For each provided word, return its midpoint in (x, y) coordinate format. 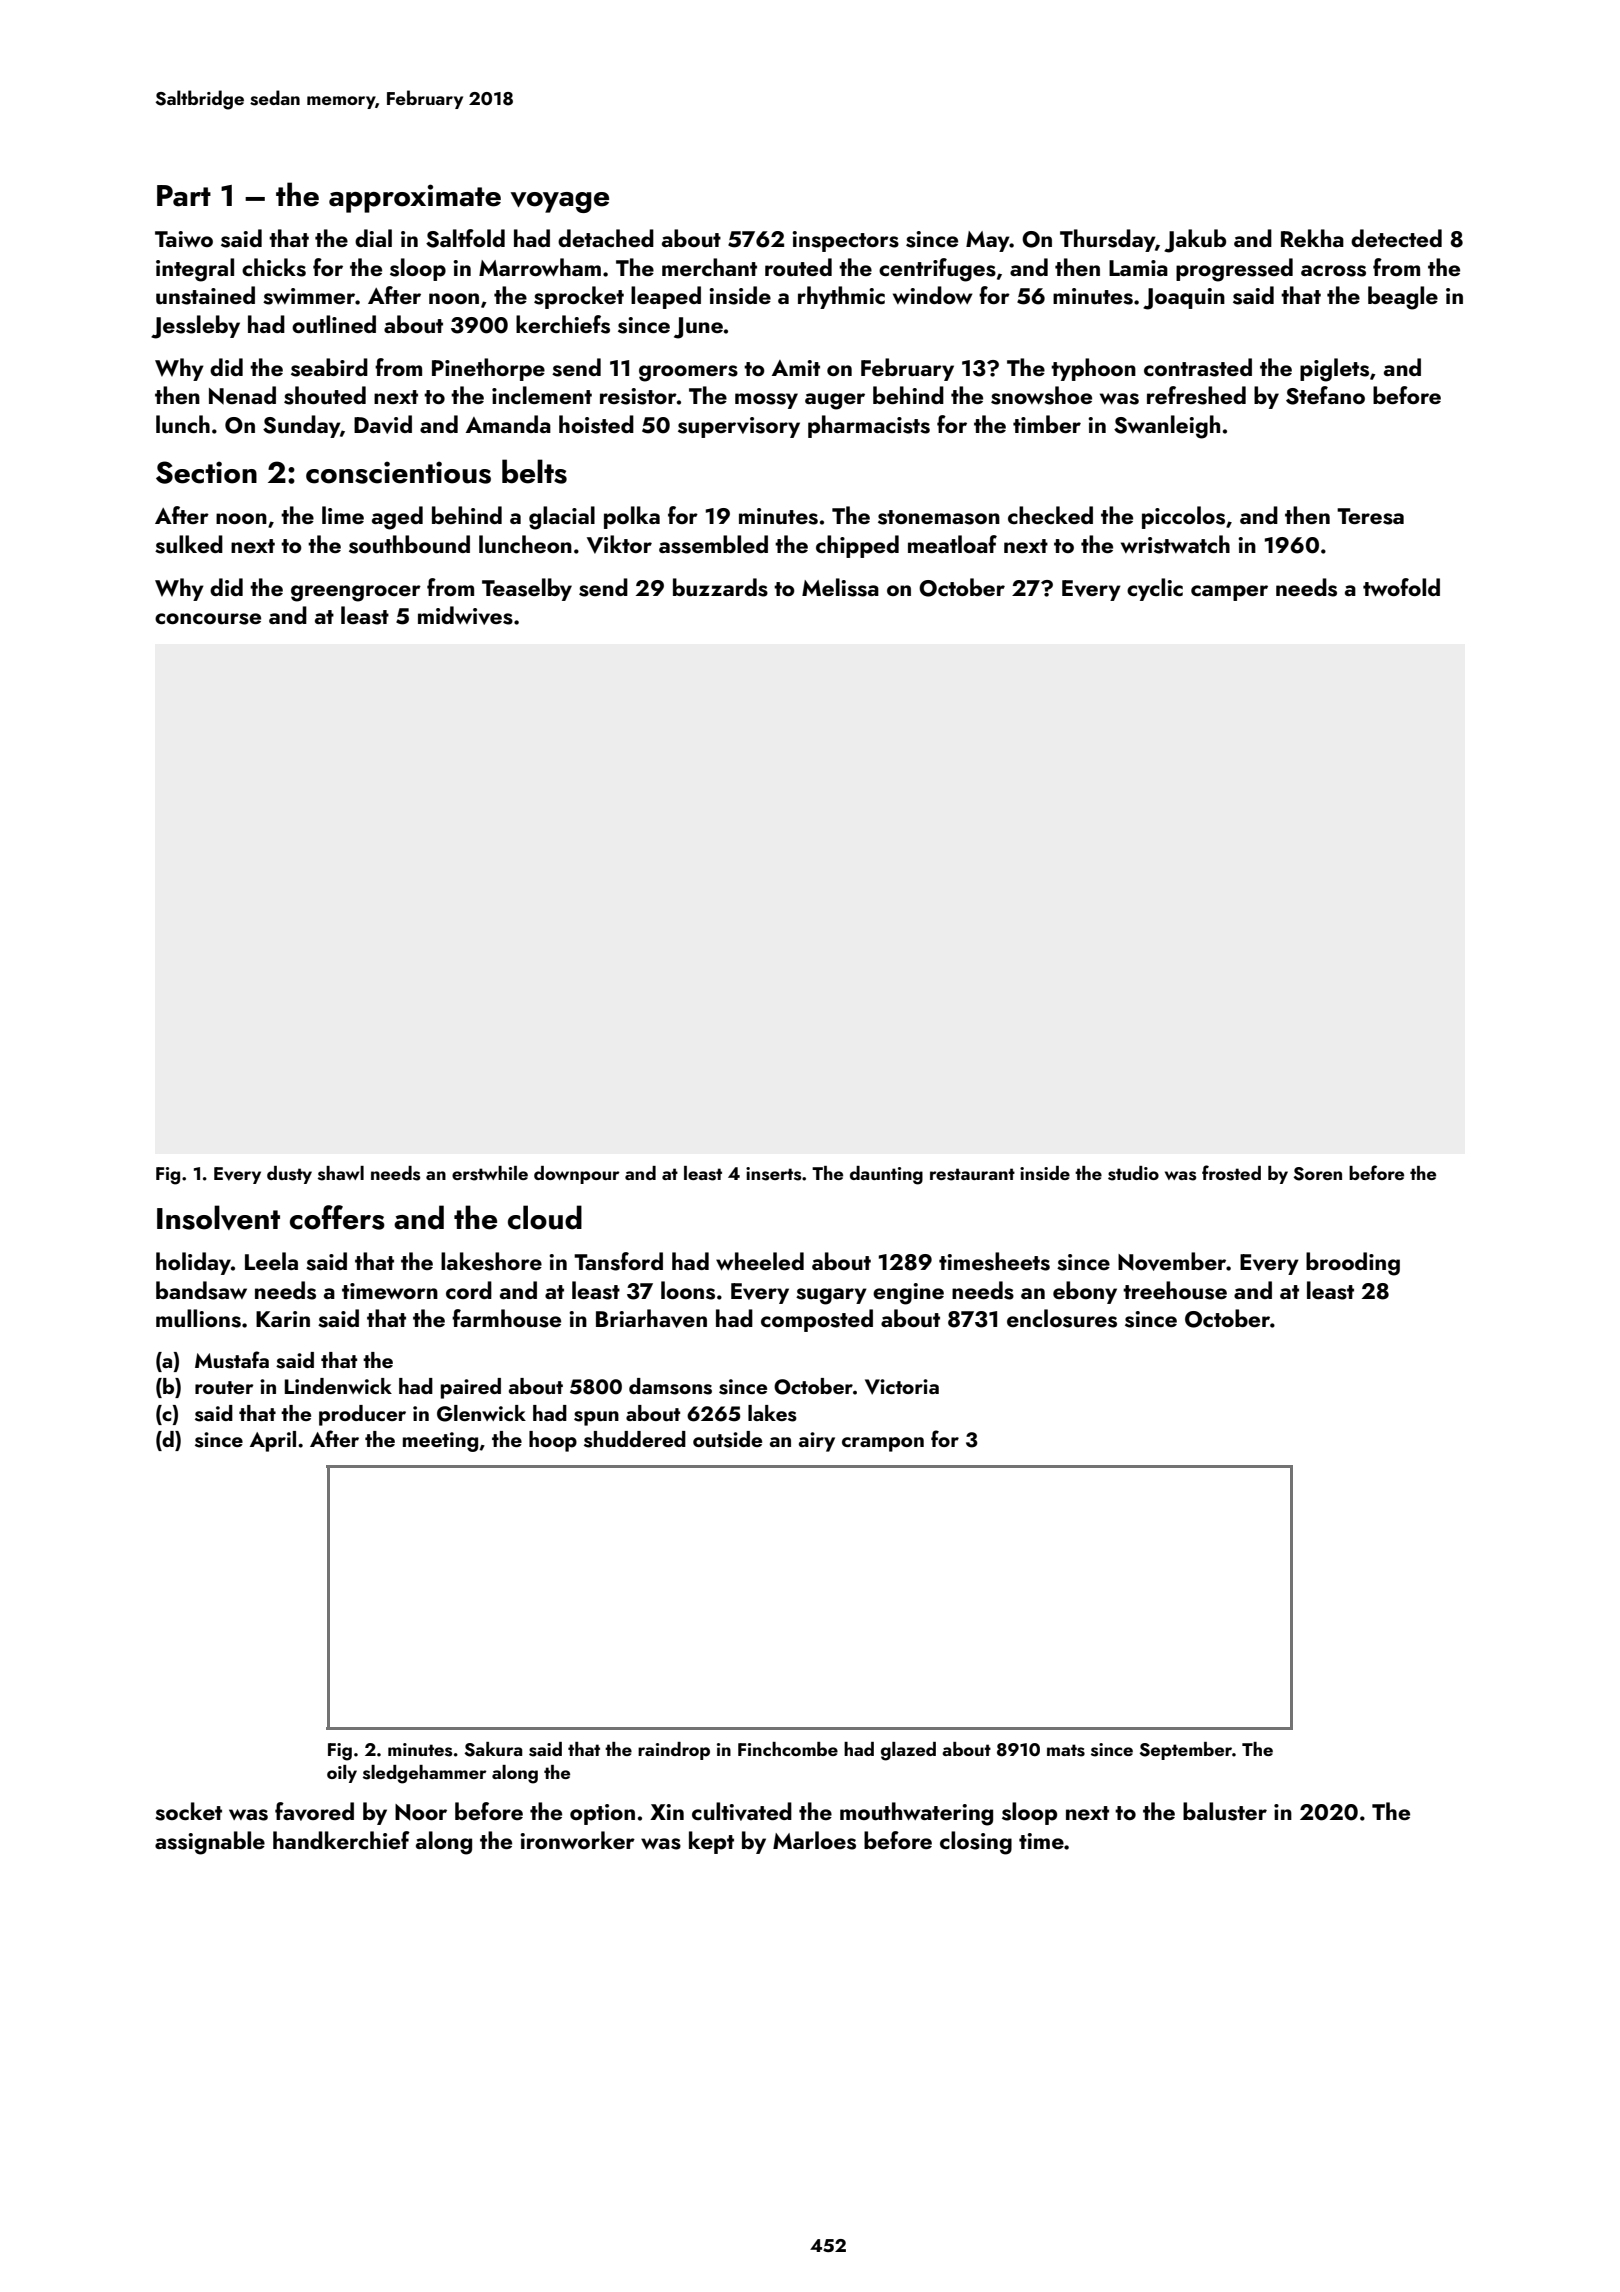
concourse (208, 619)
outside (727, 1439)
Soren (1317, 1174)
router (224, 1387)
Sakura (493, 1749)
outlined (334, 324)
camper (1229, 593)
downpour (577, 1175)
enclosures (1062, 1318)
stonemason (939, 517)
